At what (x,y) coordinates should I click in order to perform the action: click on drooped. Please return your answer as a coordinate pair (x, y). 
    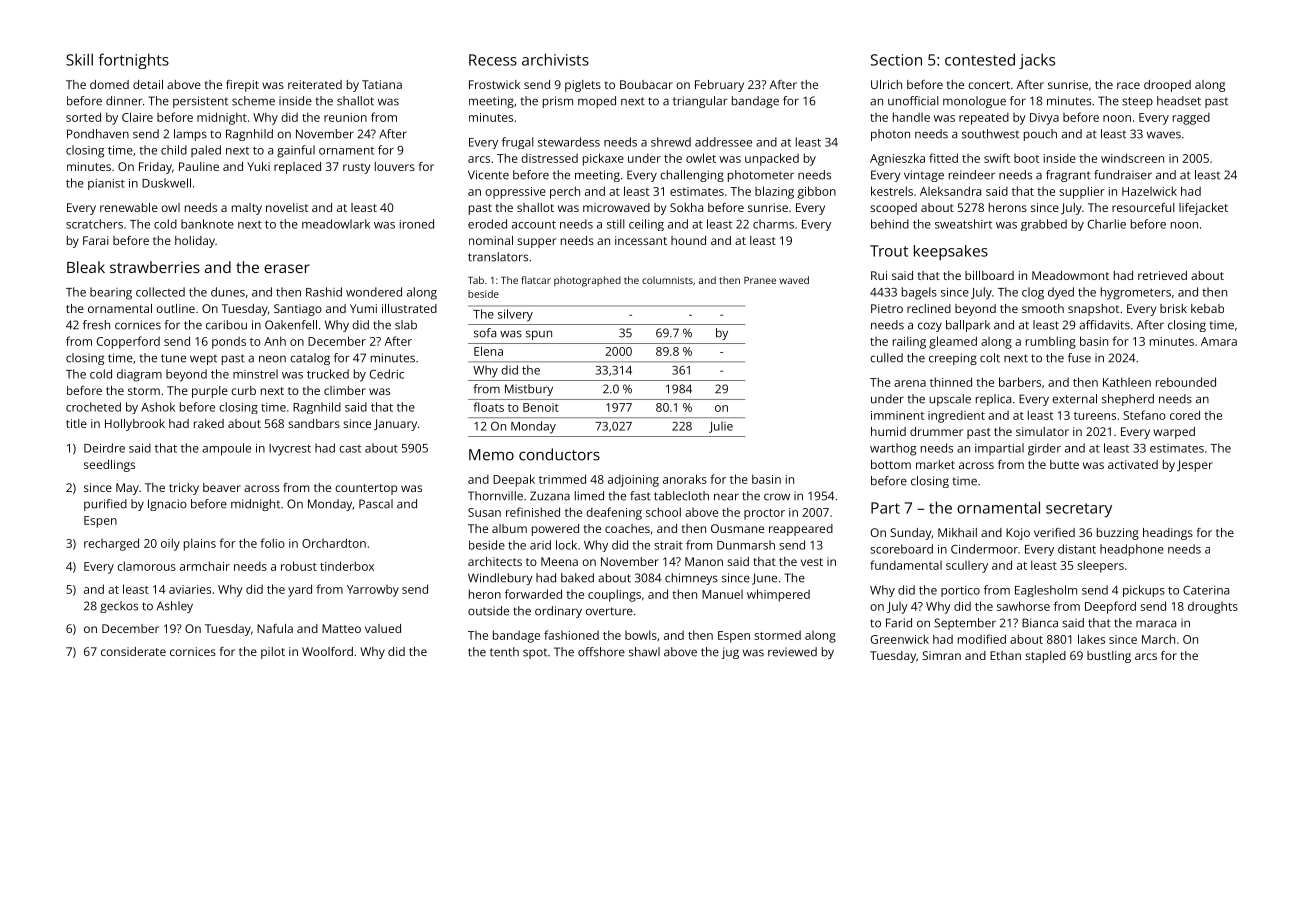
    Looking at the image, I should click on (1167, 86).
